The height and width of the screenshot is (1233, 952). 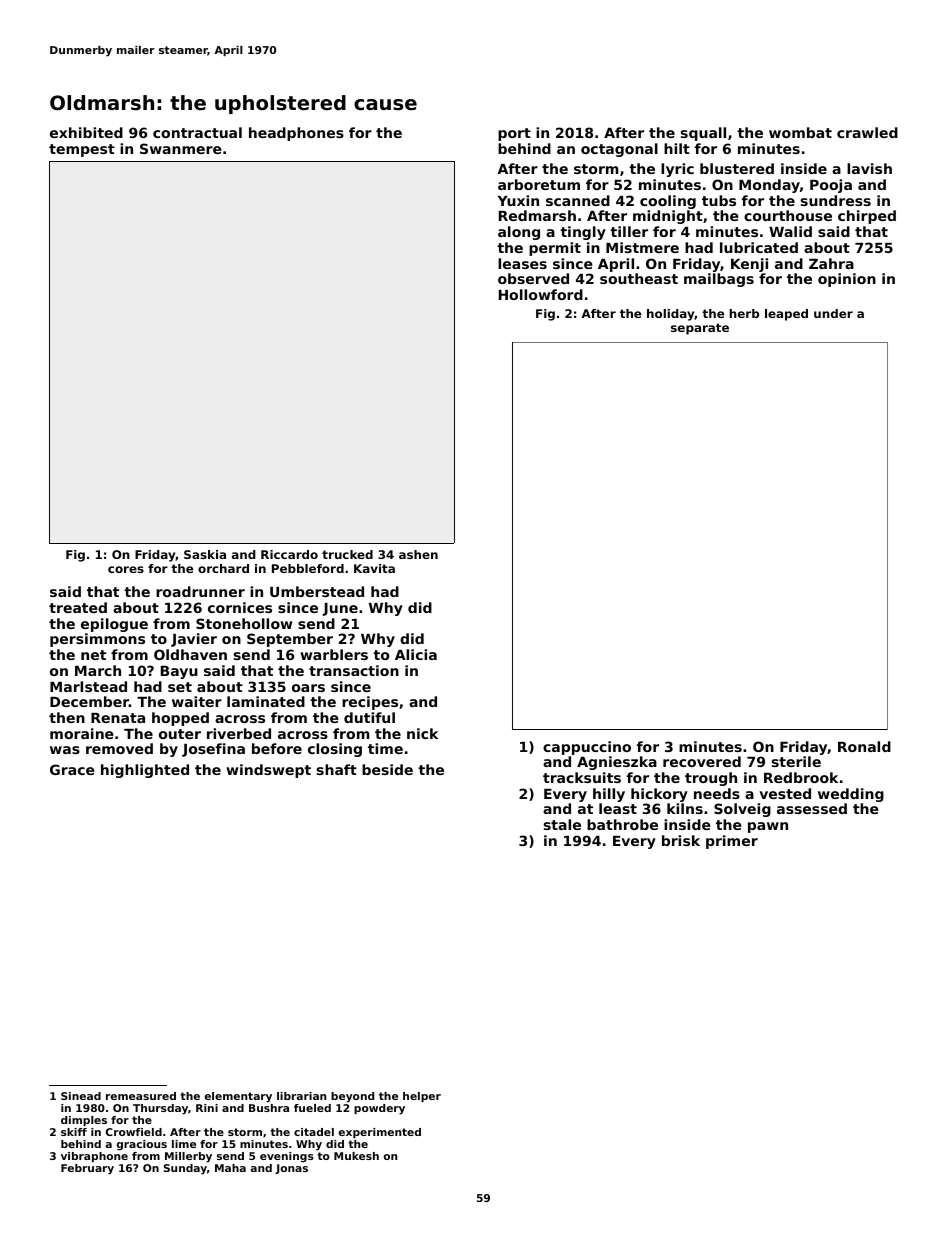 What do you see at coordinates (587, 748) in the screenshot?
I see `cappuccino` at bounding box center [587, 748].
